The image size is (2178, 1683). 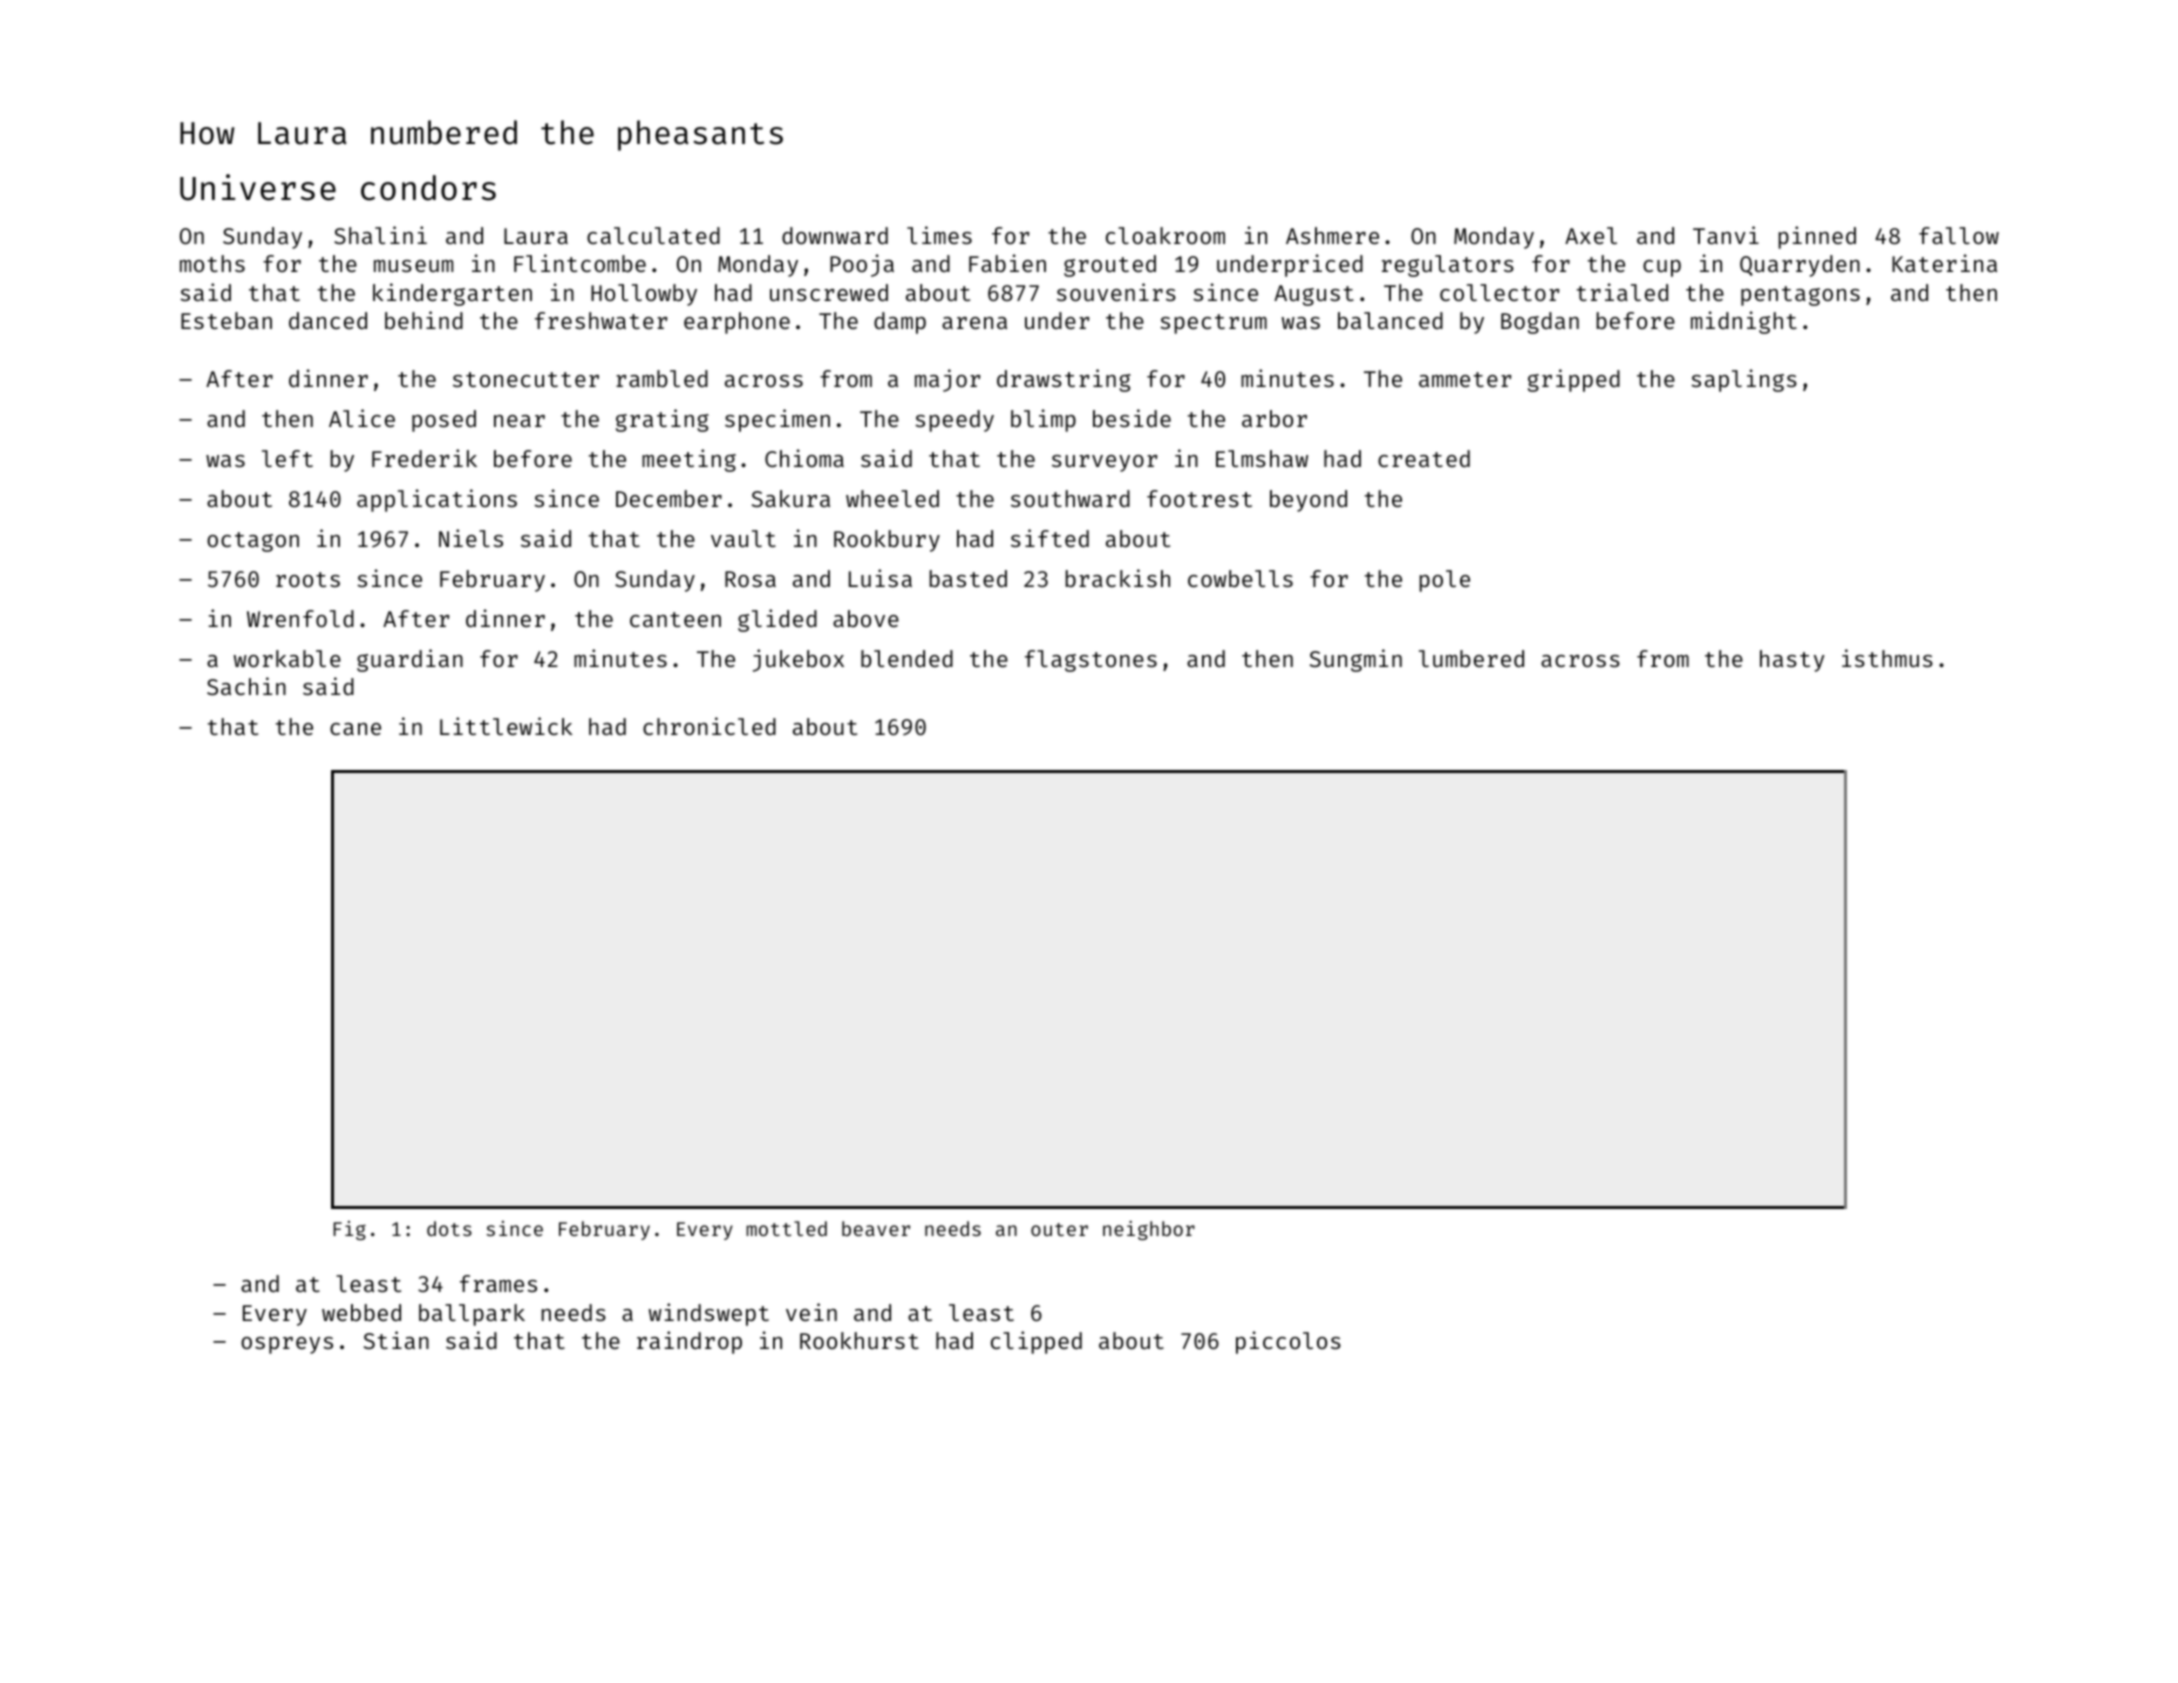 I want to click on workable, so click(x=287, y=658).
